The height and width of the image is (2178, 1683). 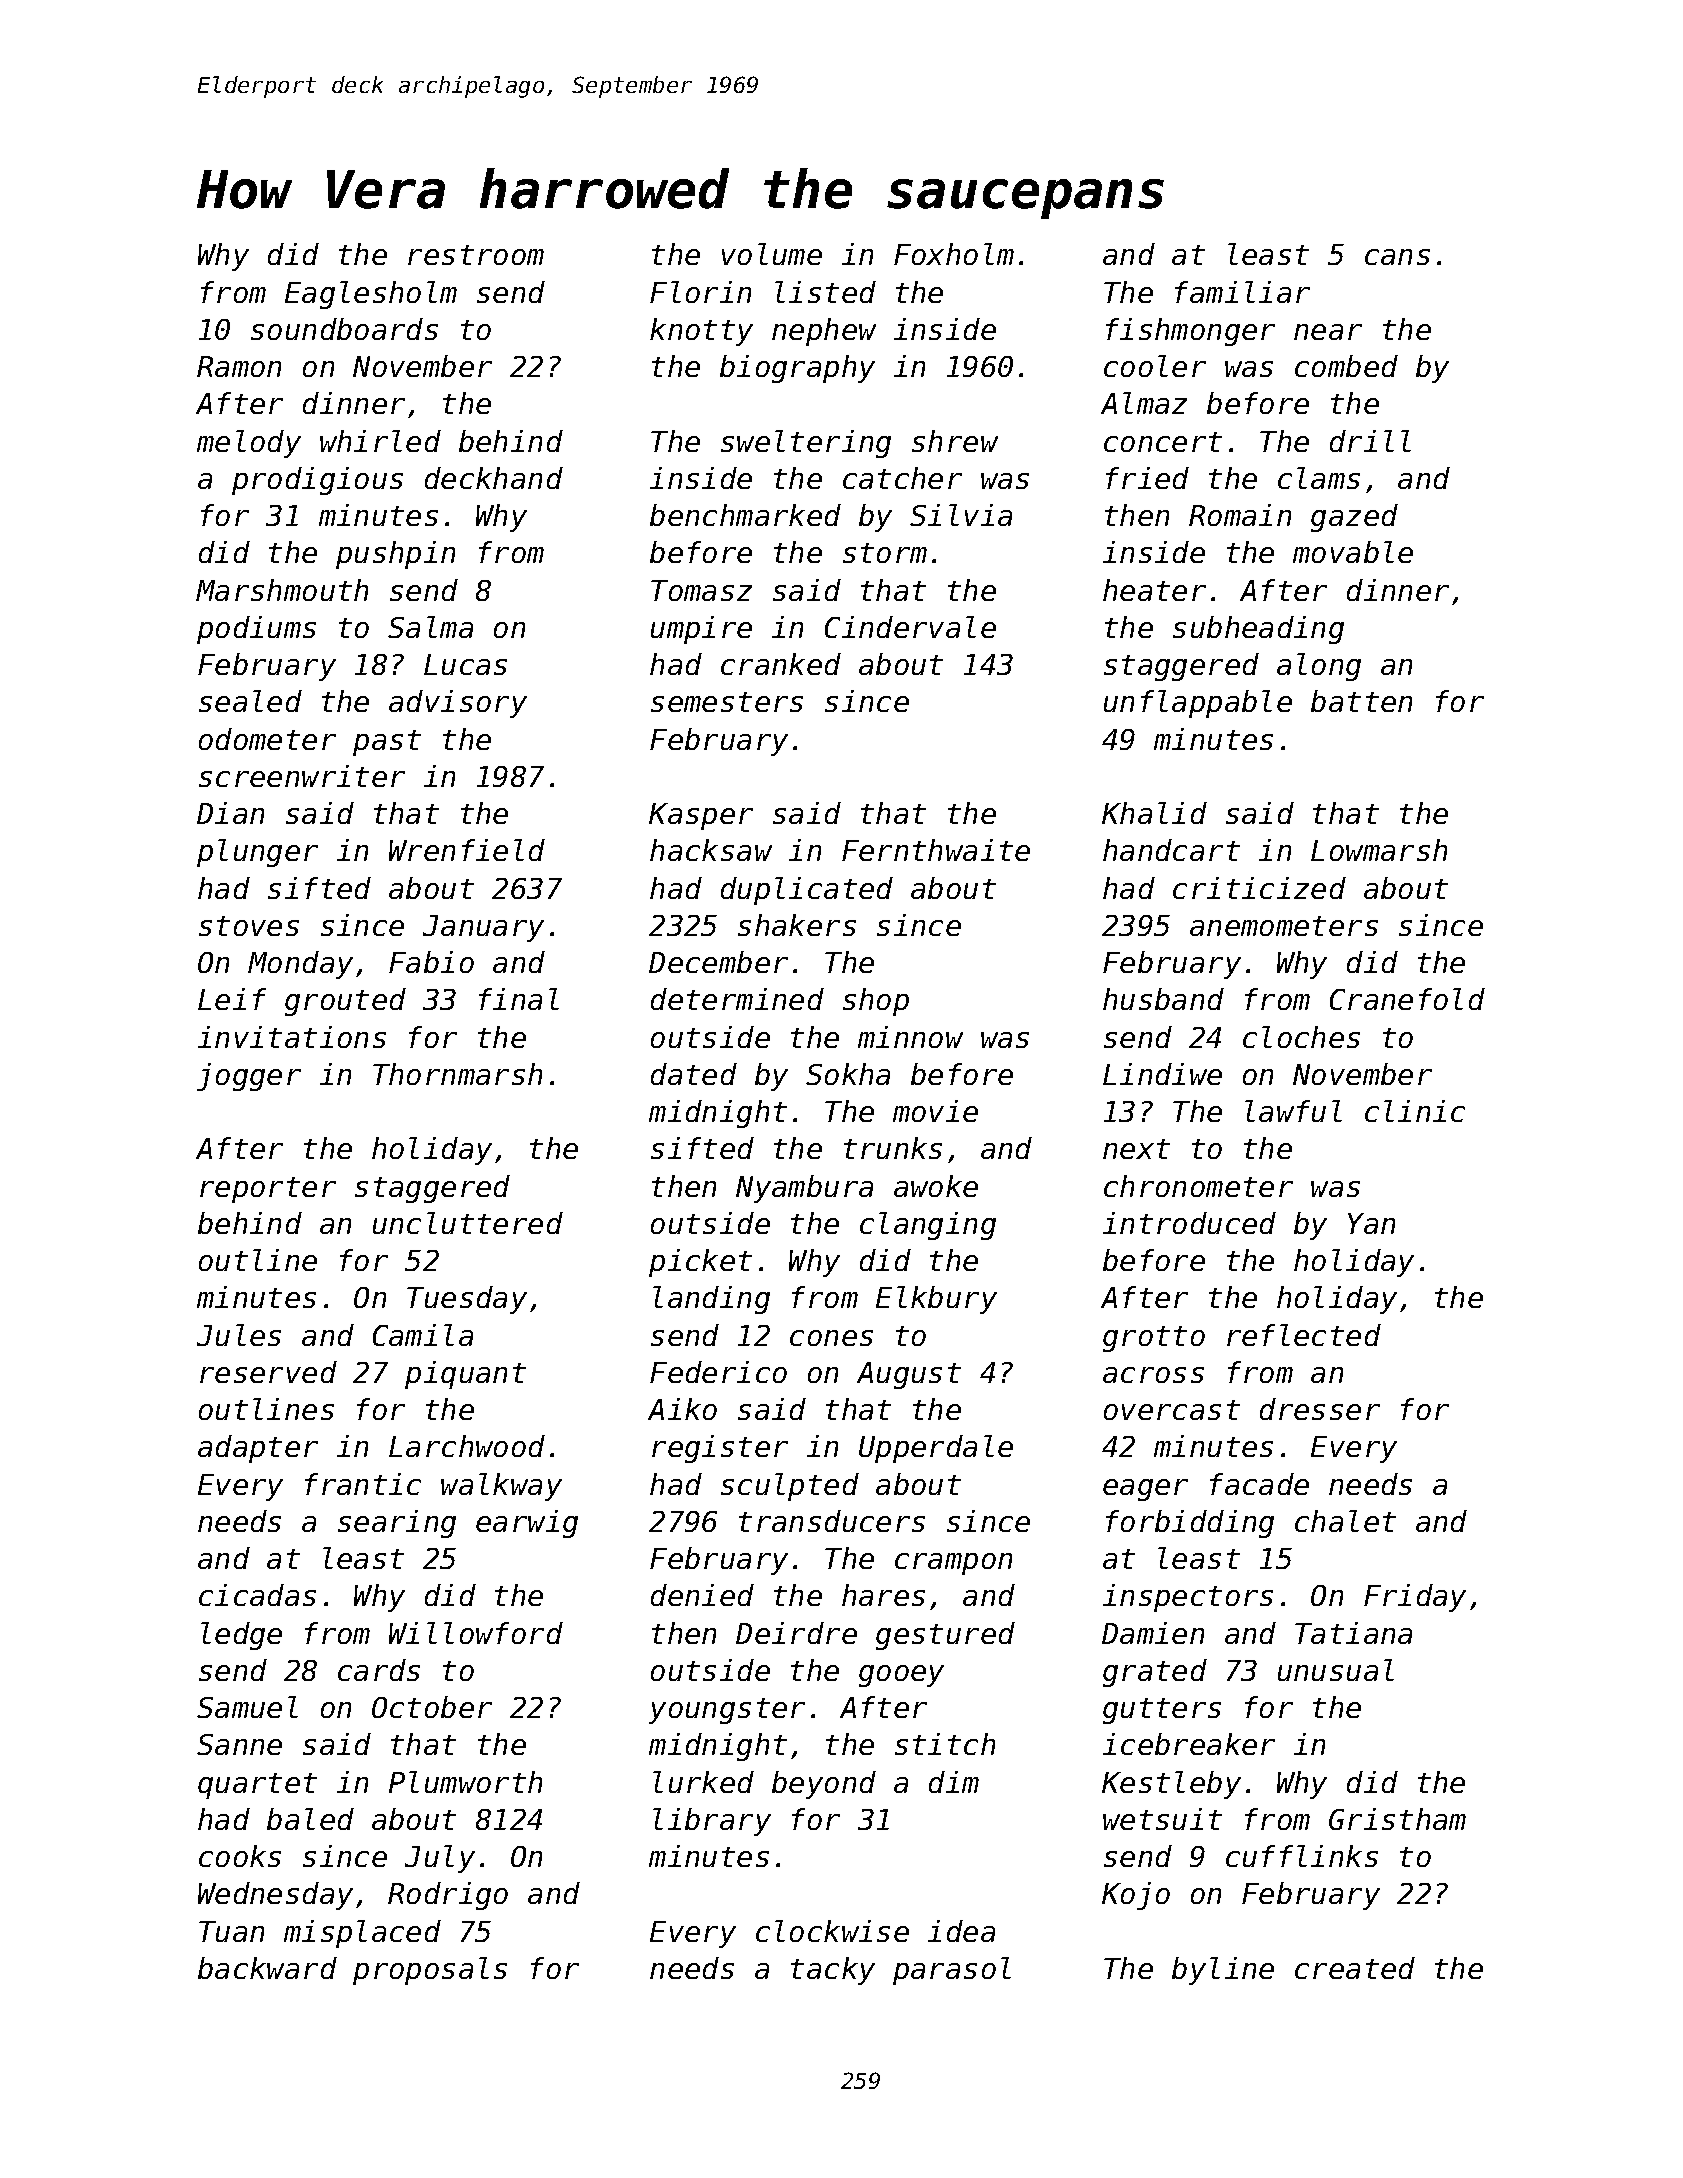 What do you see at coordinates (317, 481) in the image?
I see `prodigious` at bounding box center [317, 481].
